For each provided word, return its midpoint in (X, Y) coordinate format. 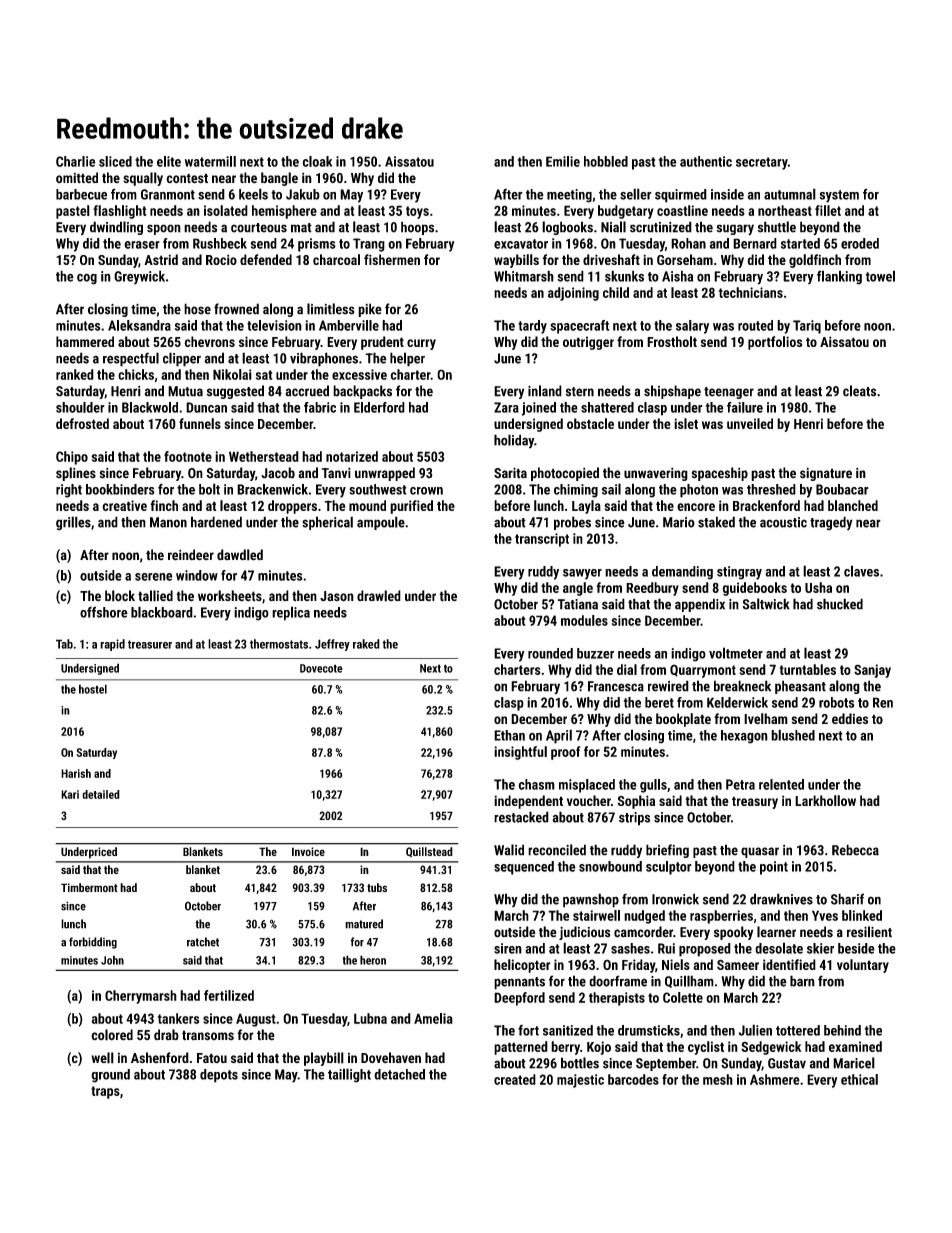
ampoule (381, 523)
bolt (209, 489)
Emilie (563, 161)
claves (861, 571)
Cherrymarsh (141, 997)
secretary (762, 163)
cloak (317, 161)
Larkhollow (825, 800)
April (559, 736)
